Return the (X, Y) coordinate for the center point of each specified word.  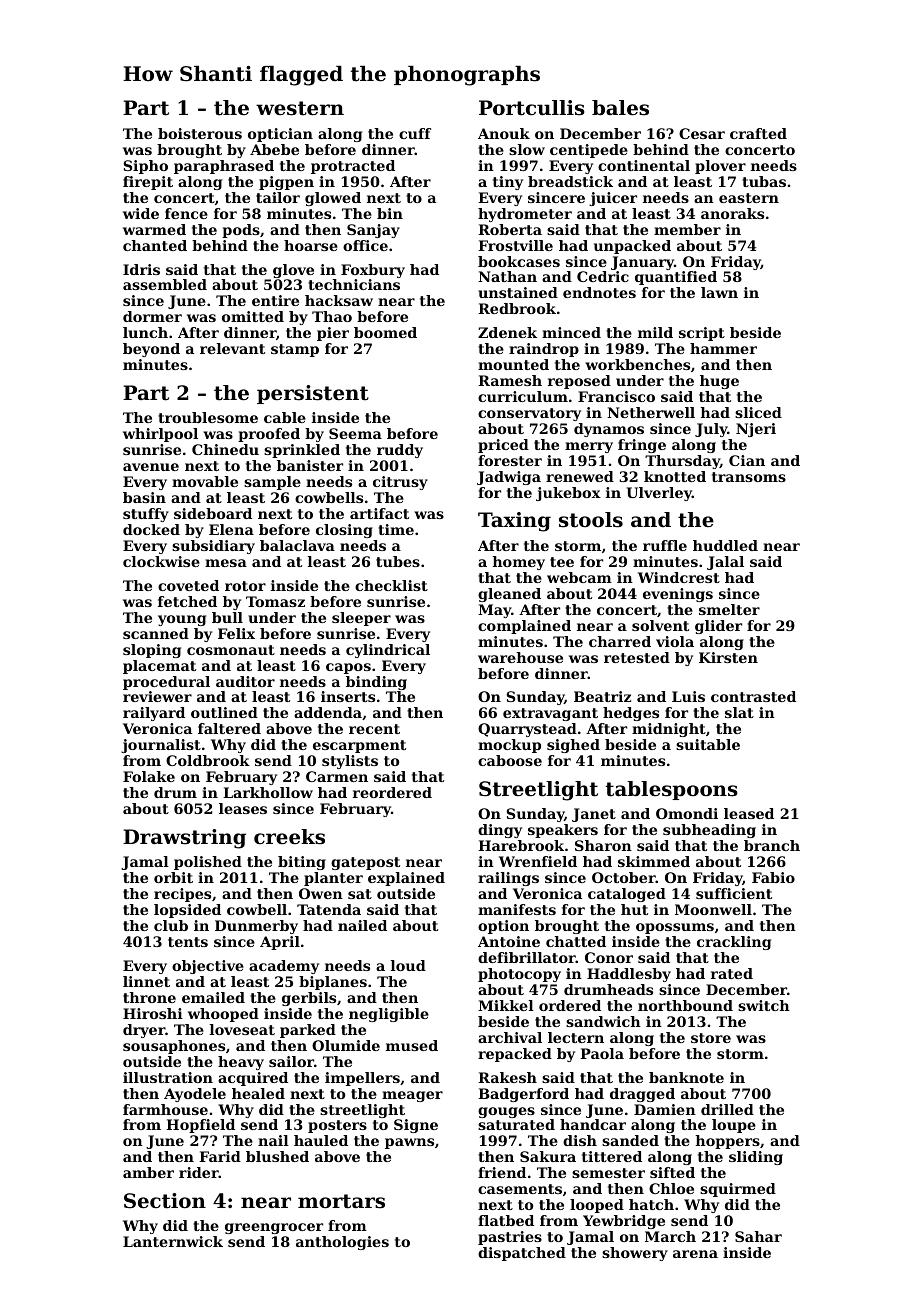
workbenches (637, 364)
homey (518, 563)
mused (412, 1045)
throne (149, 997)
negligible (389, 1015)
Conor (609, 957)
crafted (758, 133)
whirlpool (160, 435)
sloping (152, 651)
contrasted (753, 696)
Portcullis (532, 108)
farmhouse (165, 1109)
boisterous (200, 133)
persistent (313, 394)
